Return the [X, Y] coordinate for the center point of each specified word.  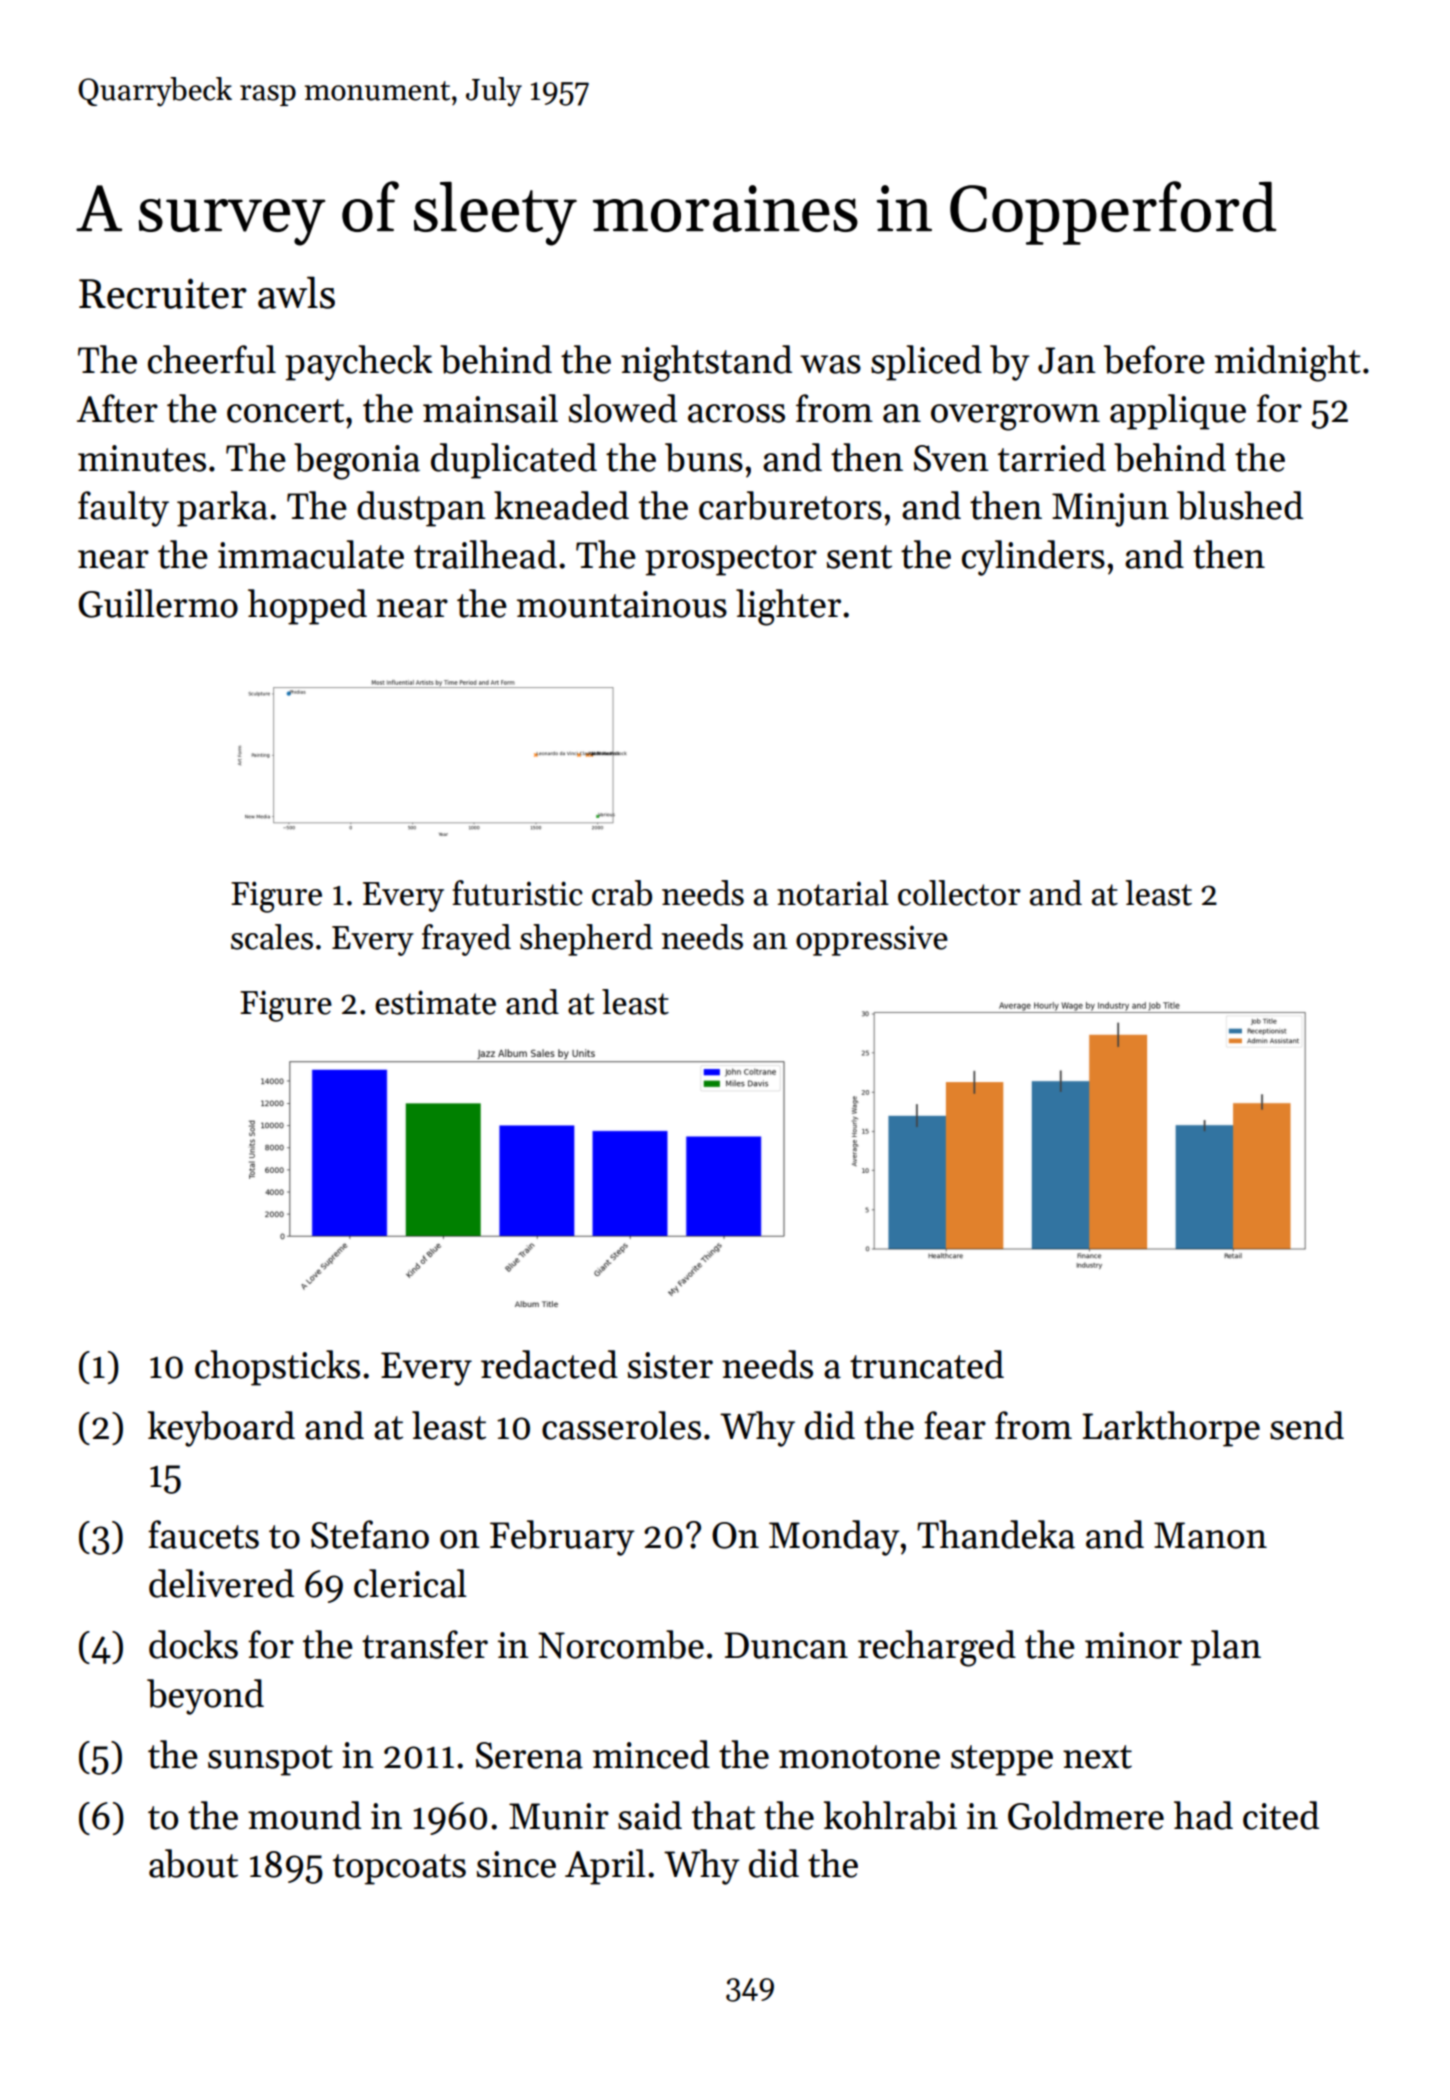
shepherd [586, 940]
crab [622, 893]
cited [1281, 1815]
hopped [307, 607]
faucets [203, 1534]
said [650, 1815]
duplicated [514, 461]
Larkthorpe [1171, 1429]
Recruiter [163, 293]
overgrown [1015, 417]
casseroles [621, 1425]
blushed [1240, 505]
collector [959, 893]
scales [272, 937]
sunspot [270, 1760]
